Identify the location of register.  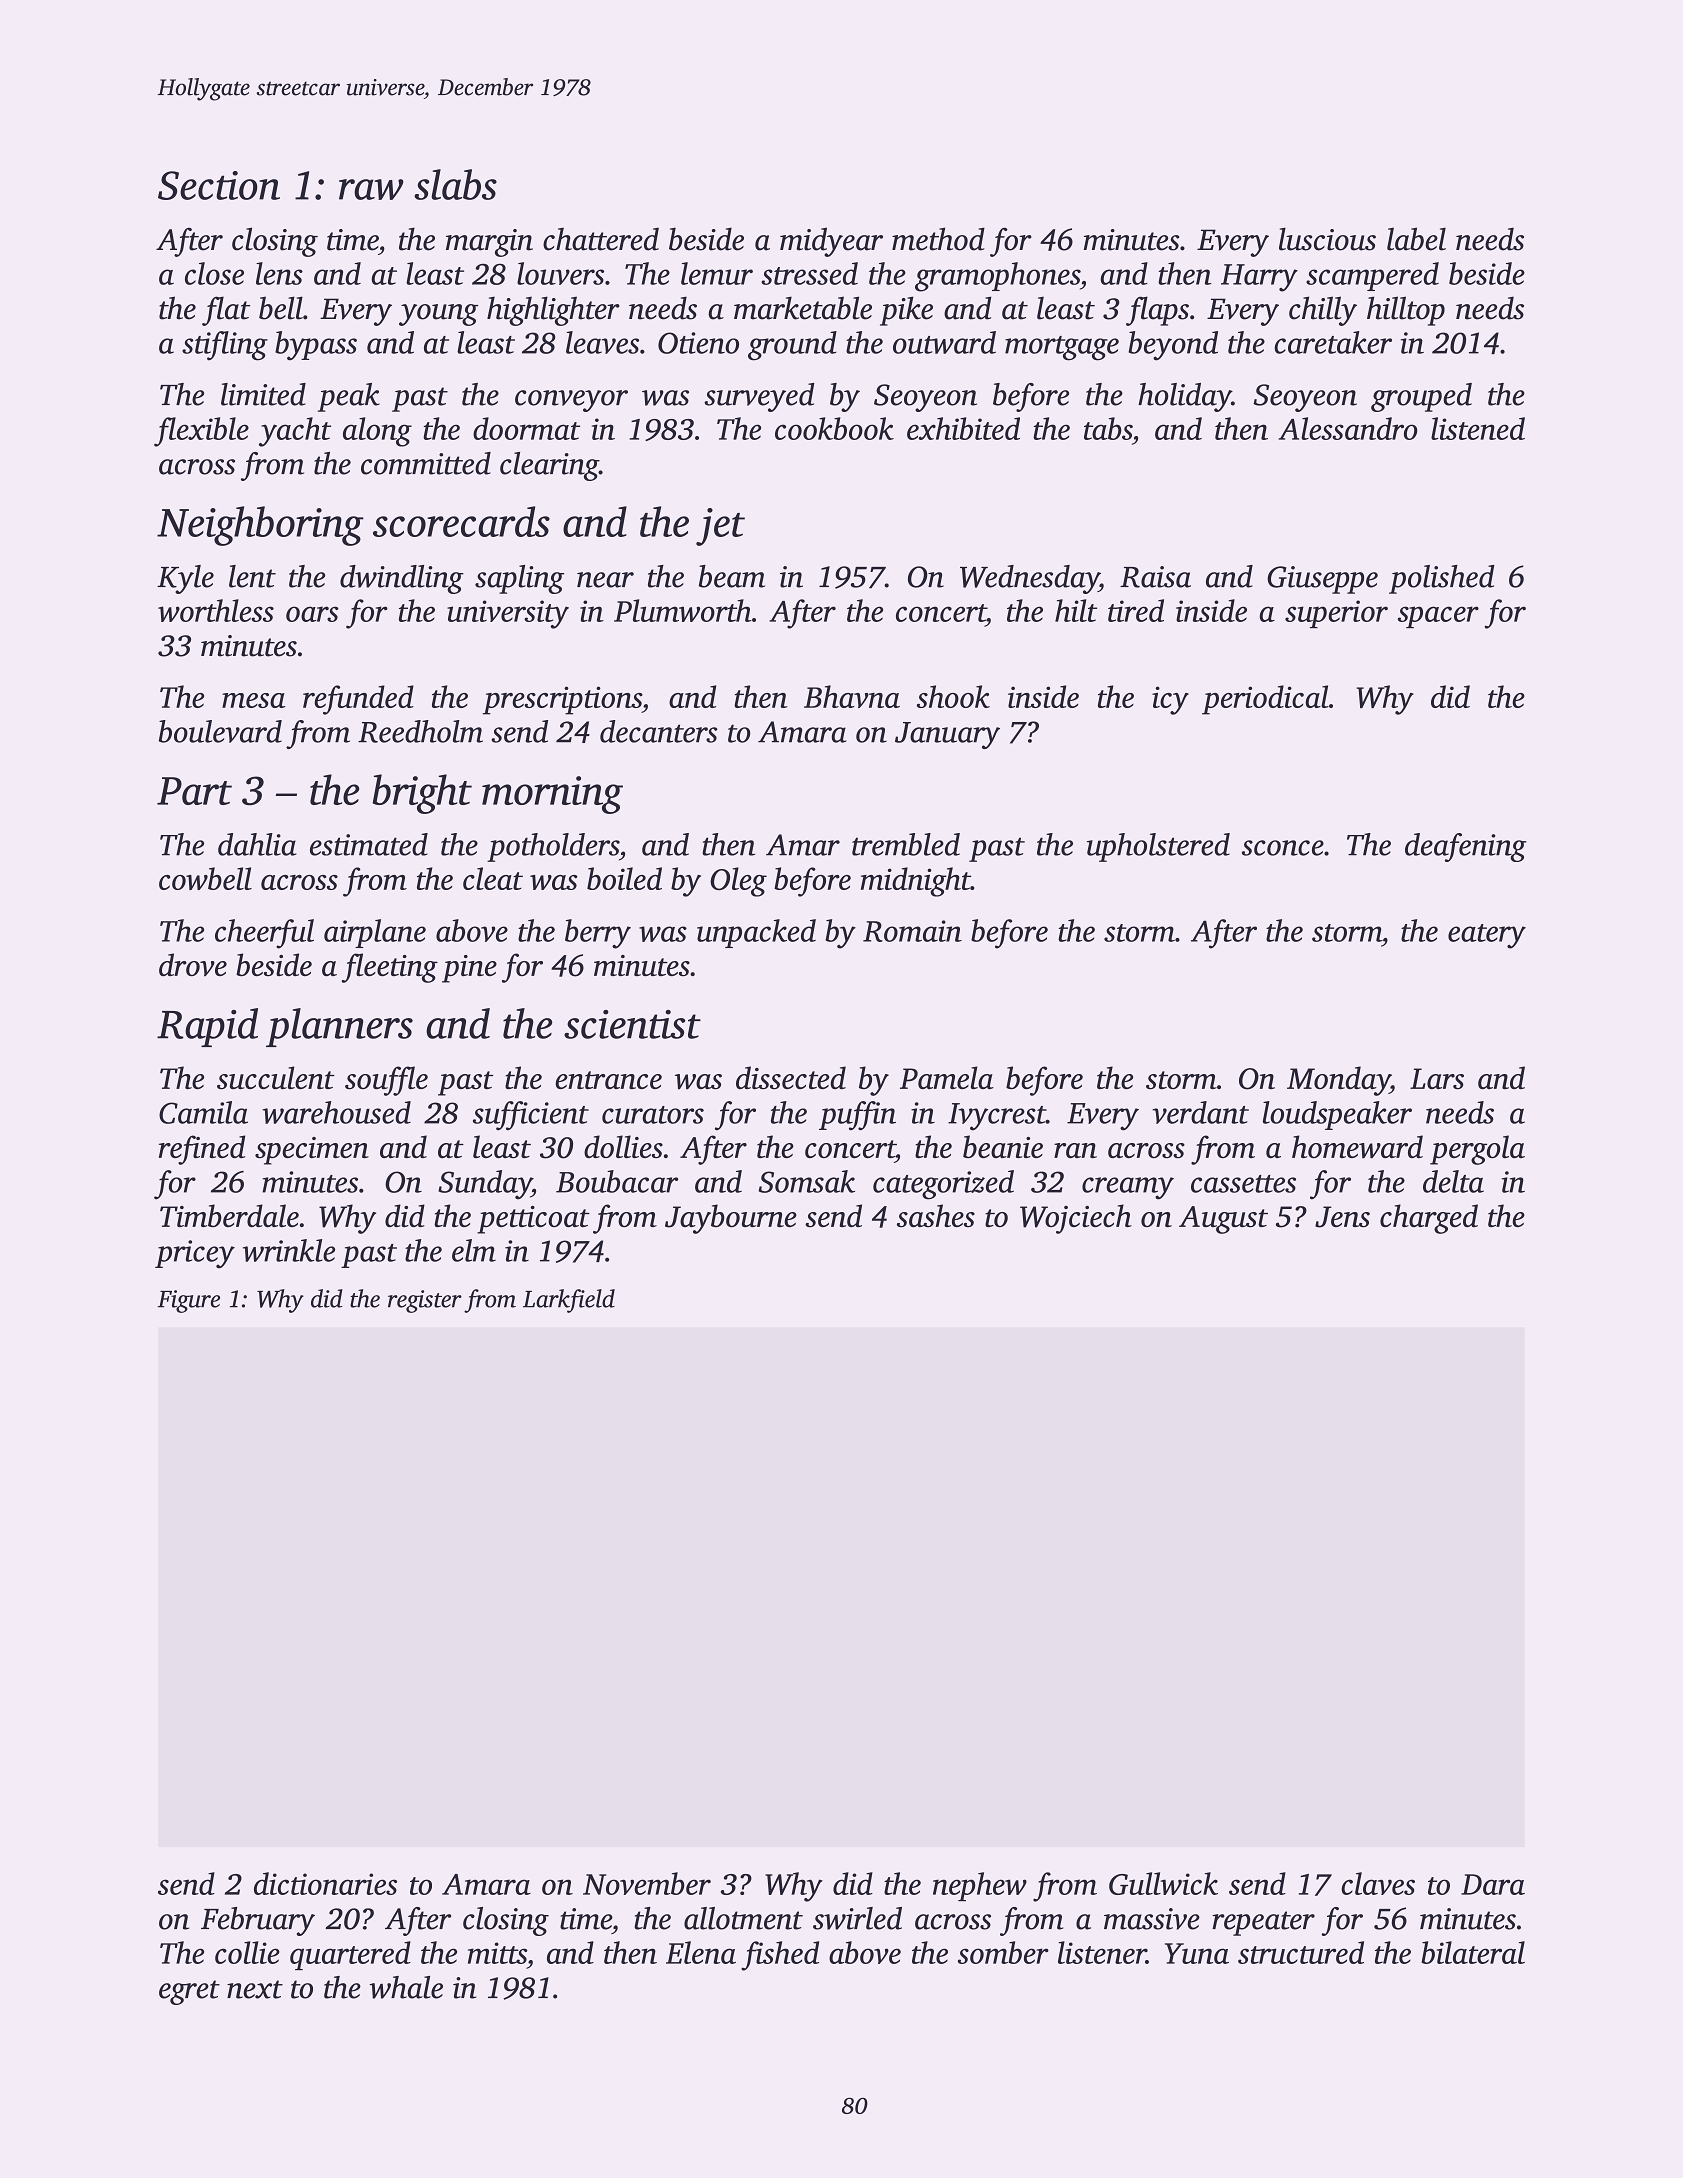
(425, 1301).
